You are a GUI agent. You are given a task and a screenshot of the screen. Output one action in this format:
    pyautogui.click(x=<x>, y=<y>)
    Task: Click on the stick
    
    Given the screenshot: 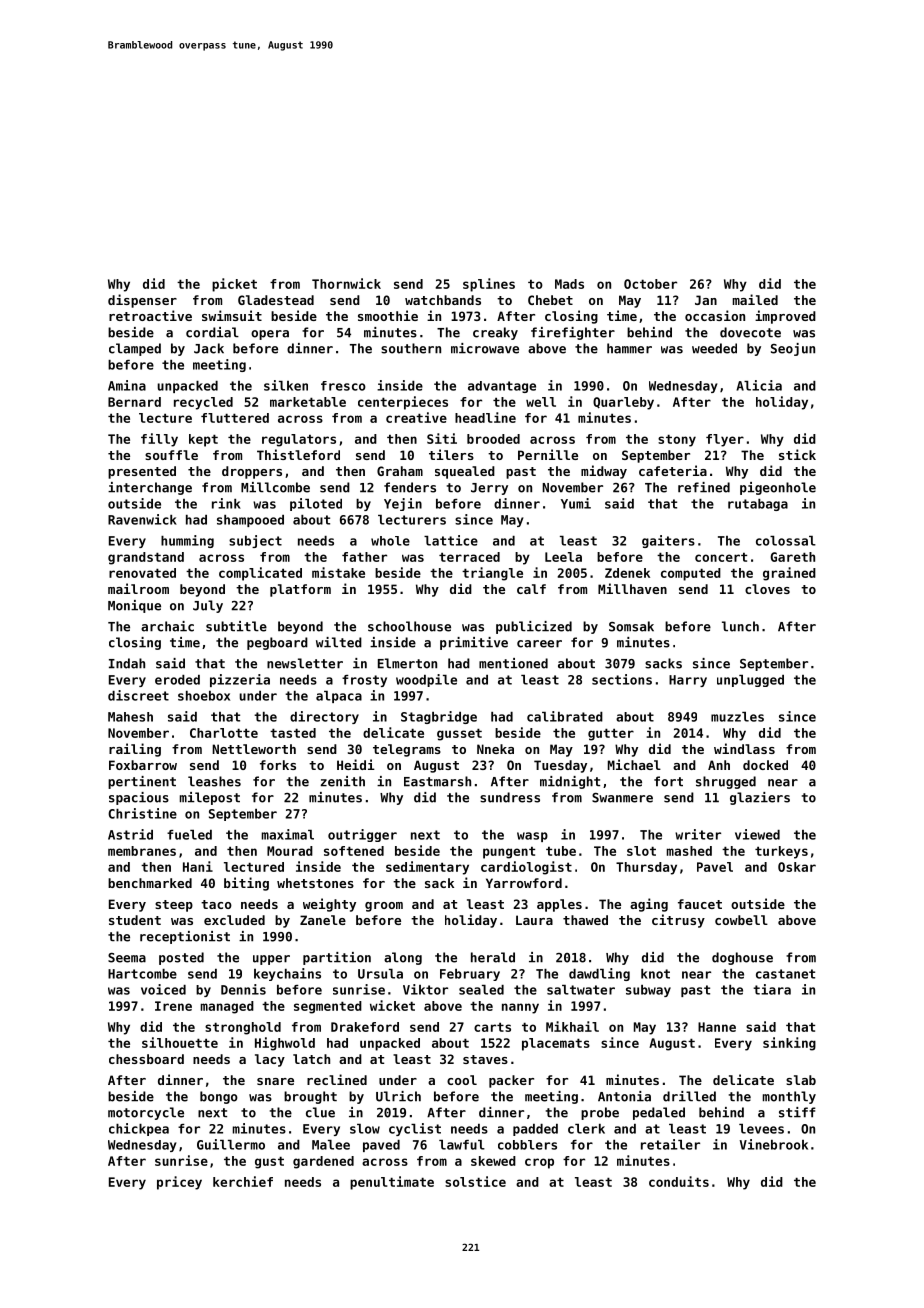 What is the action you would take?
    pyautogui.click(x=797, y=454)
